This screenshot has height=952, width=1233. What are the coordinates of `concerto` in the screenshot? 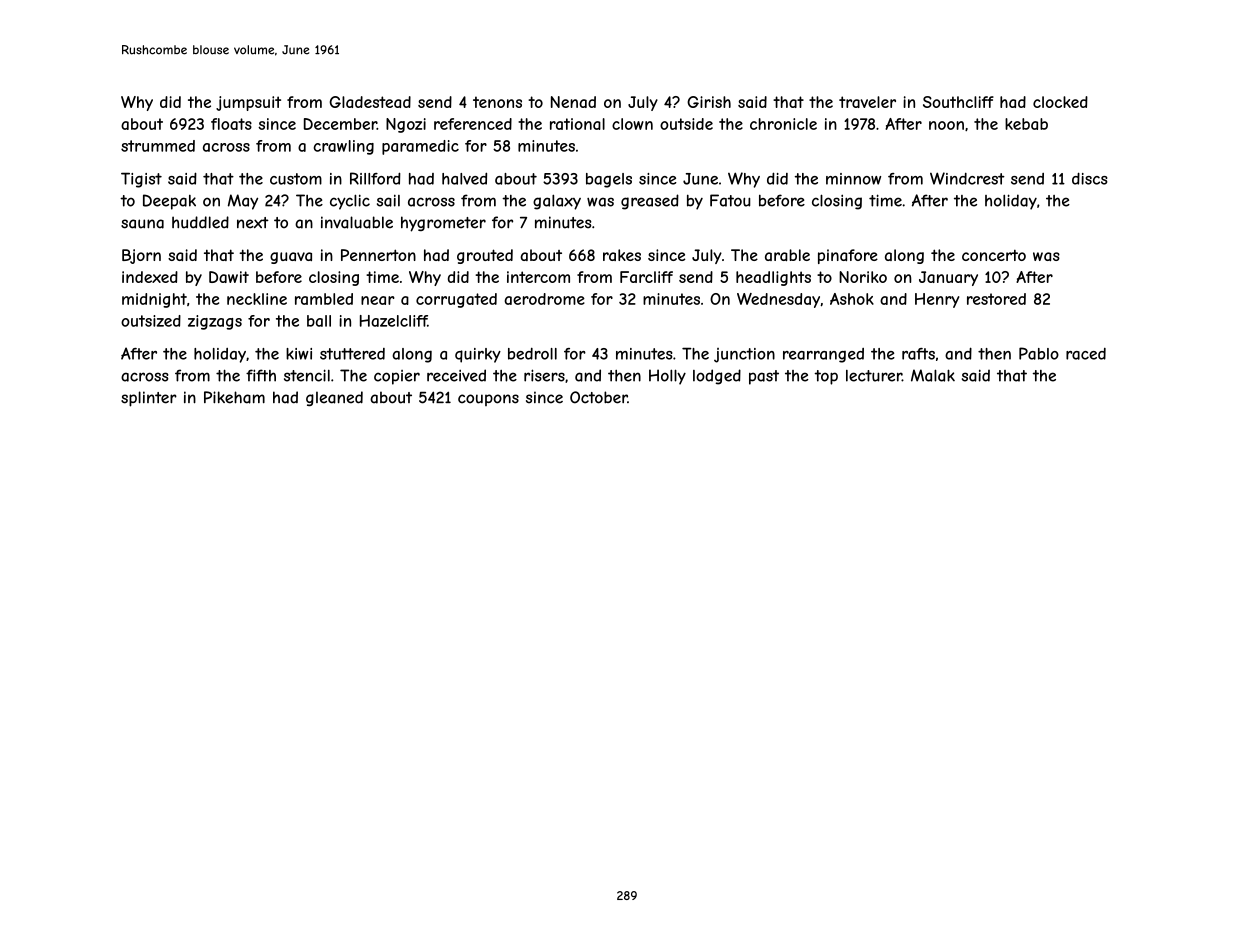 It's located at (994, 255).
